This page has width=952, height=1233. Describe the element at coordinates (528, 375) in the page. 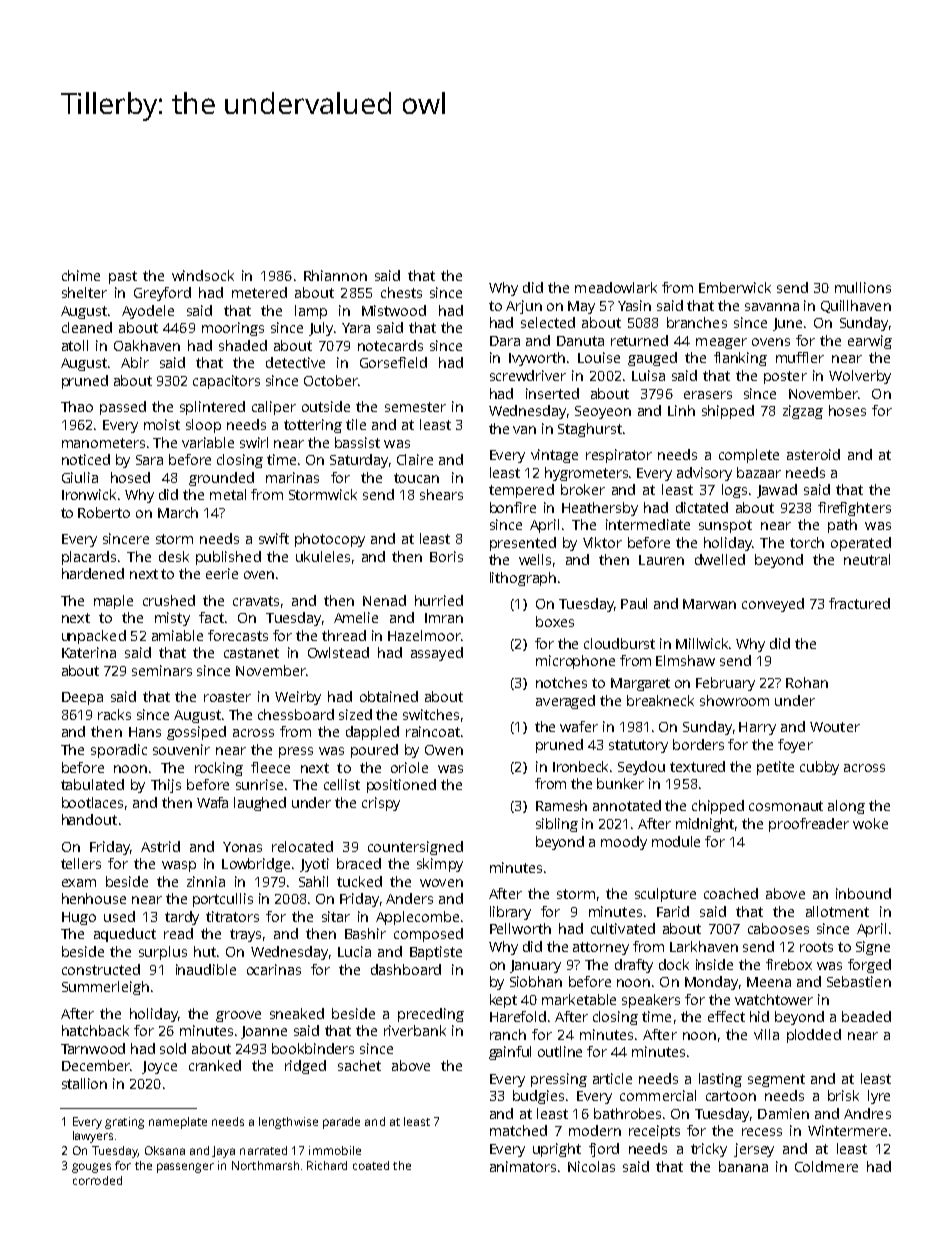

I see `screwdriver` at that location.
